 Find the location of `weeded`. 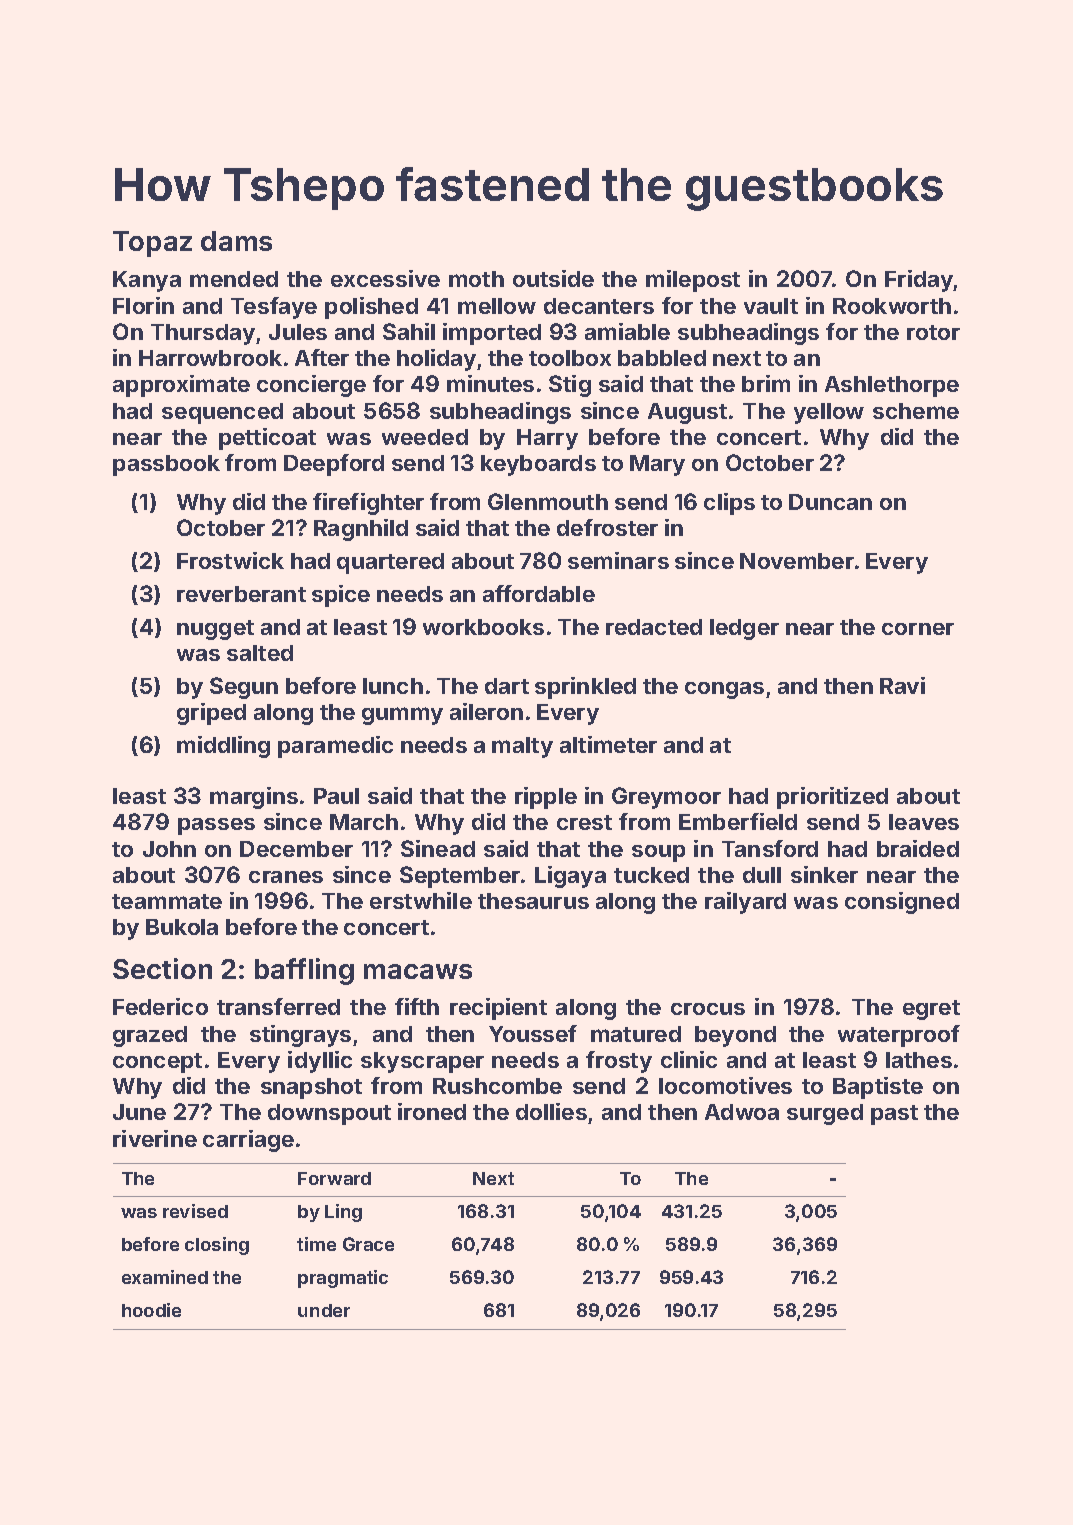

weeded is located at coordinates (425, 437).
